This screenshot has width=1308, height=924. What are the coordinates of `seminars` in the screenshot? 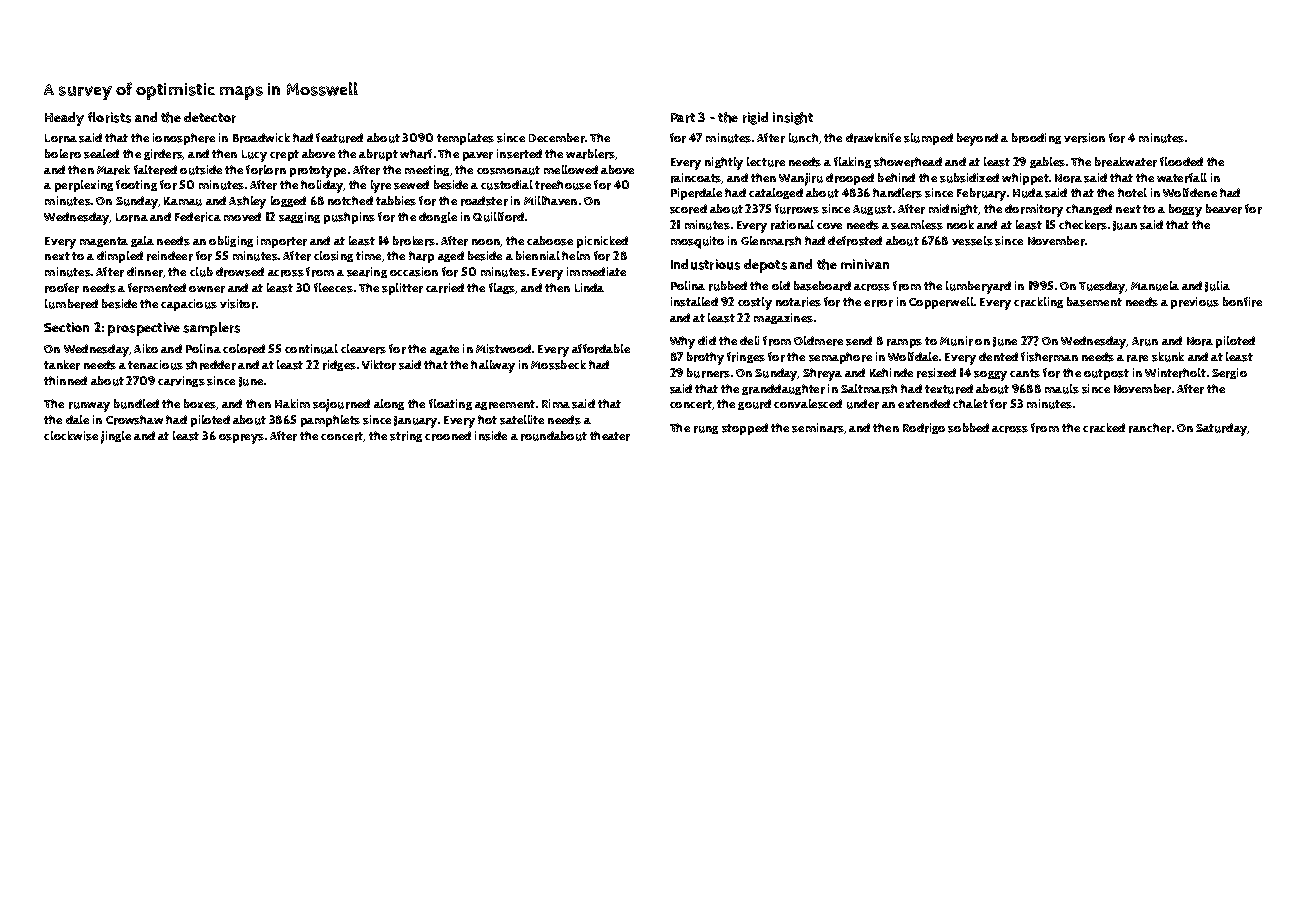 It's located at (818, 428).
